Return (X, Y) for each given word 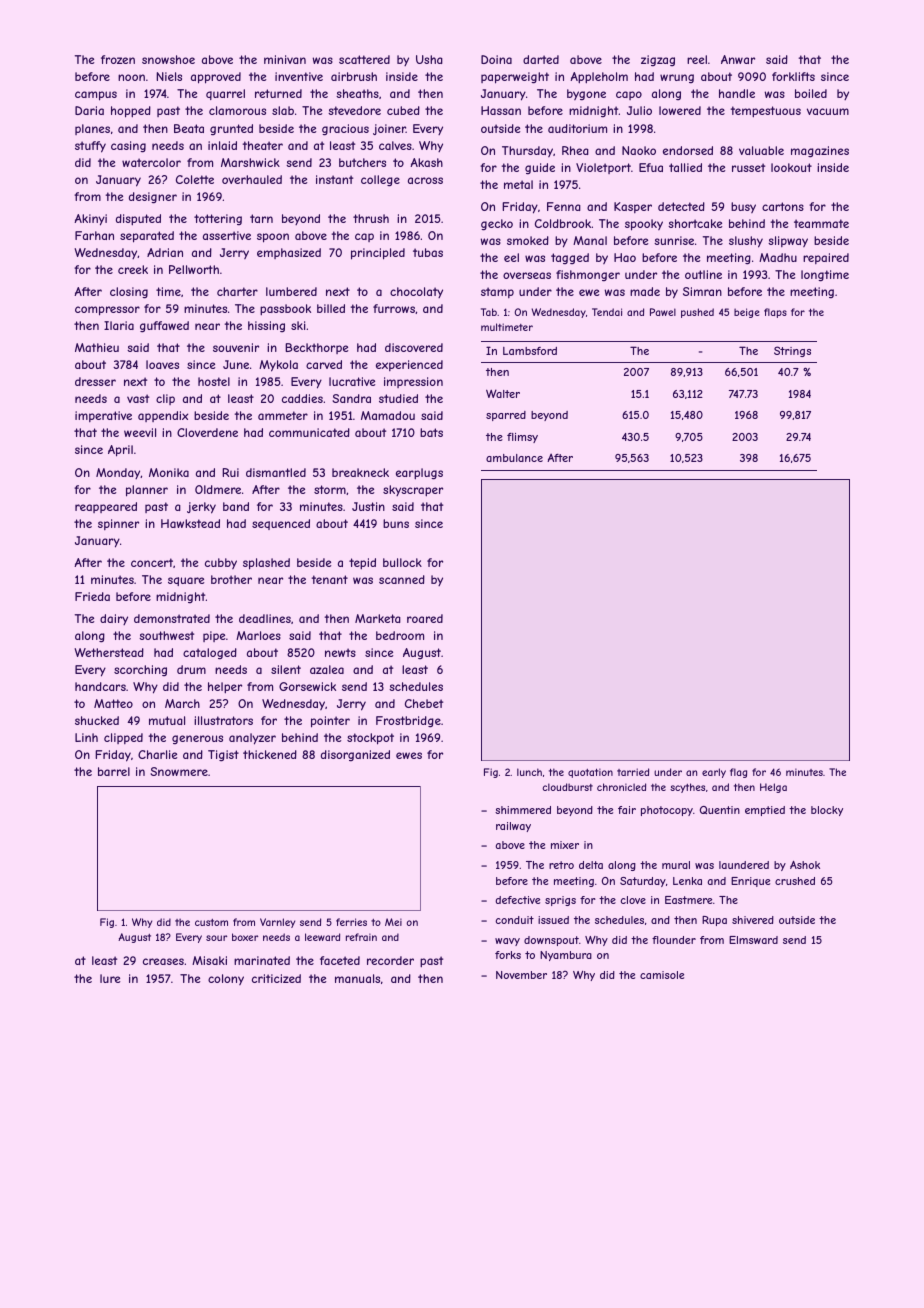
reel (697, 59)
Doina (496, 59)
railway (513, 827)
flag (738, 773)
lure (110, 978)
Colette (195, 179)
